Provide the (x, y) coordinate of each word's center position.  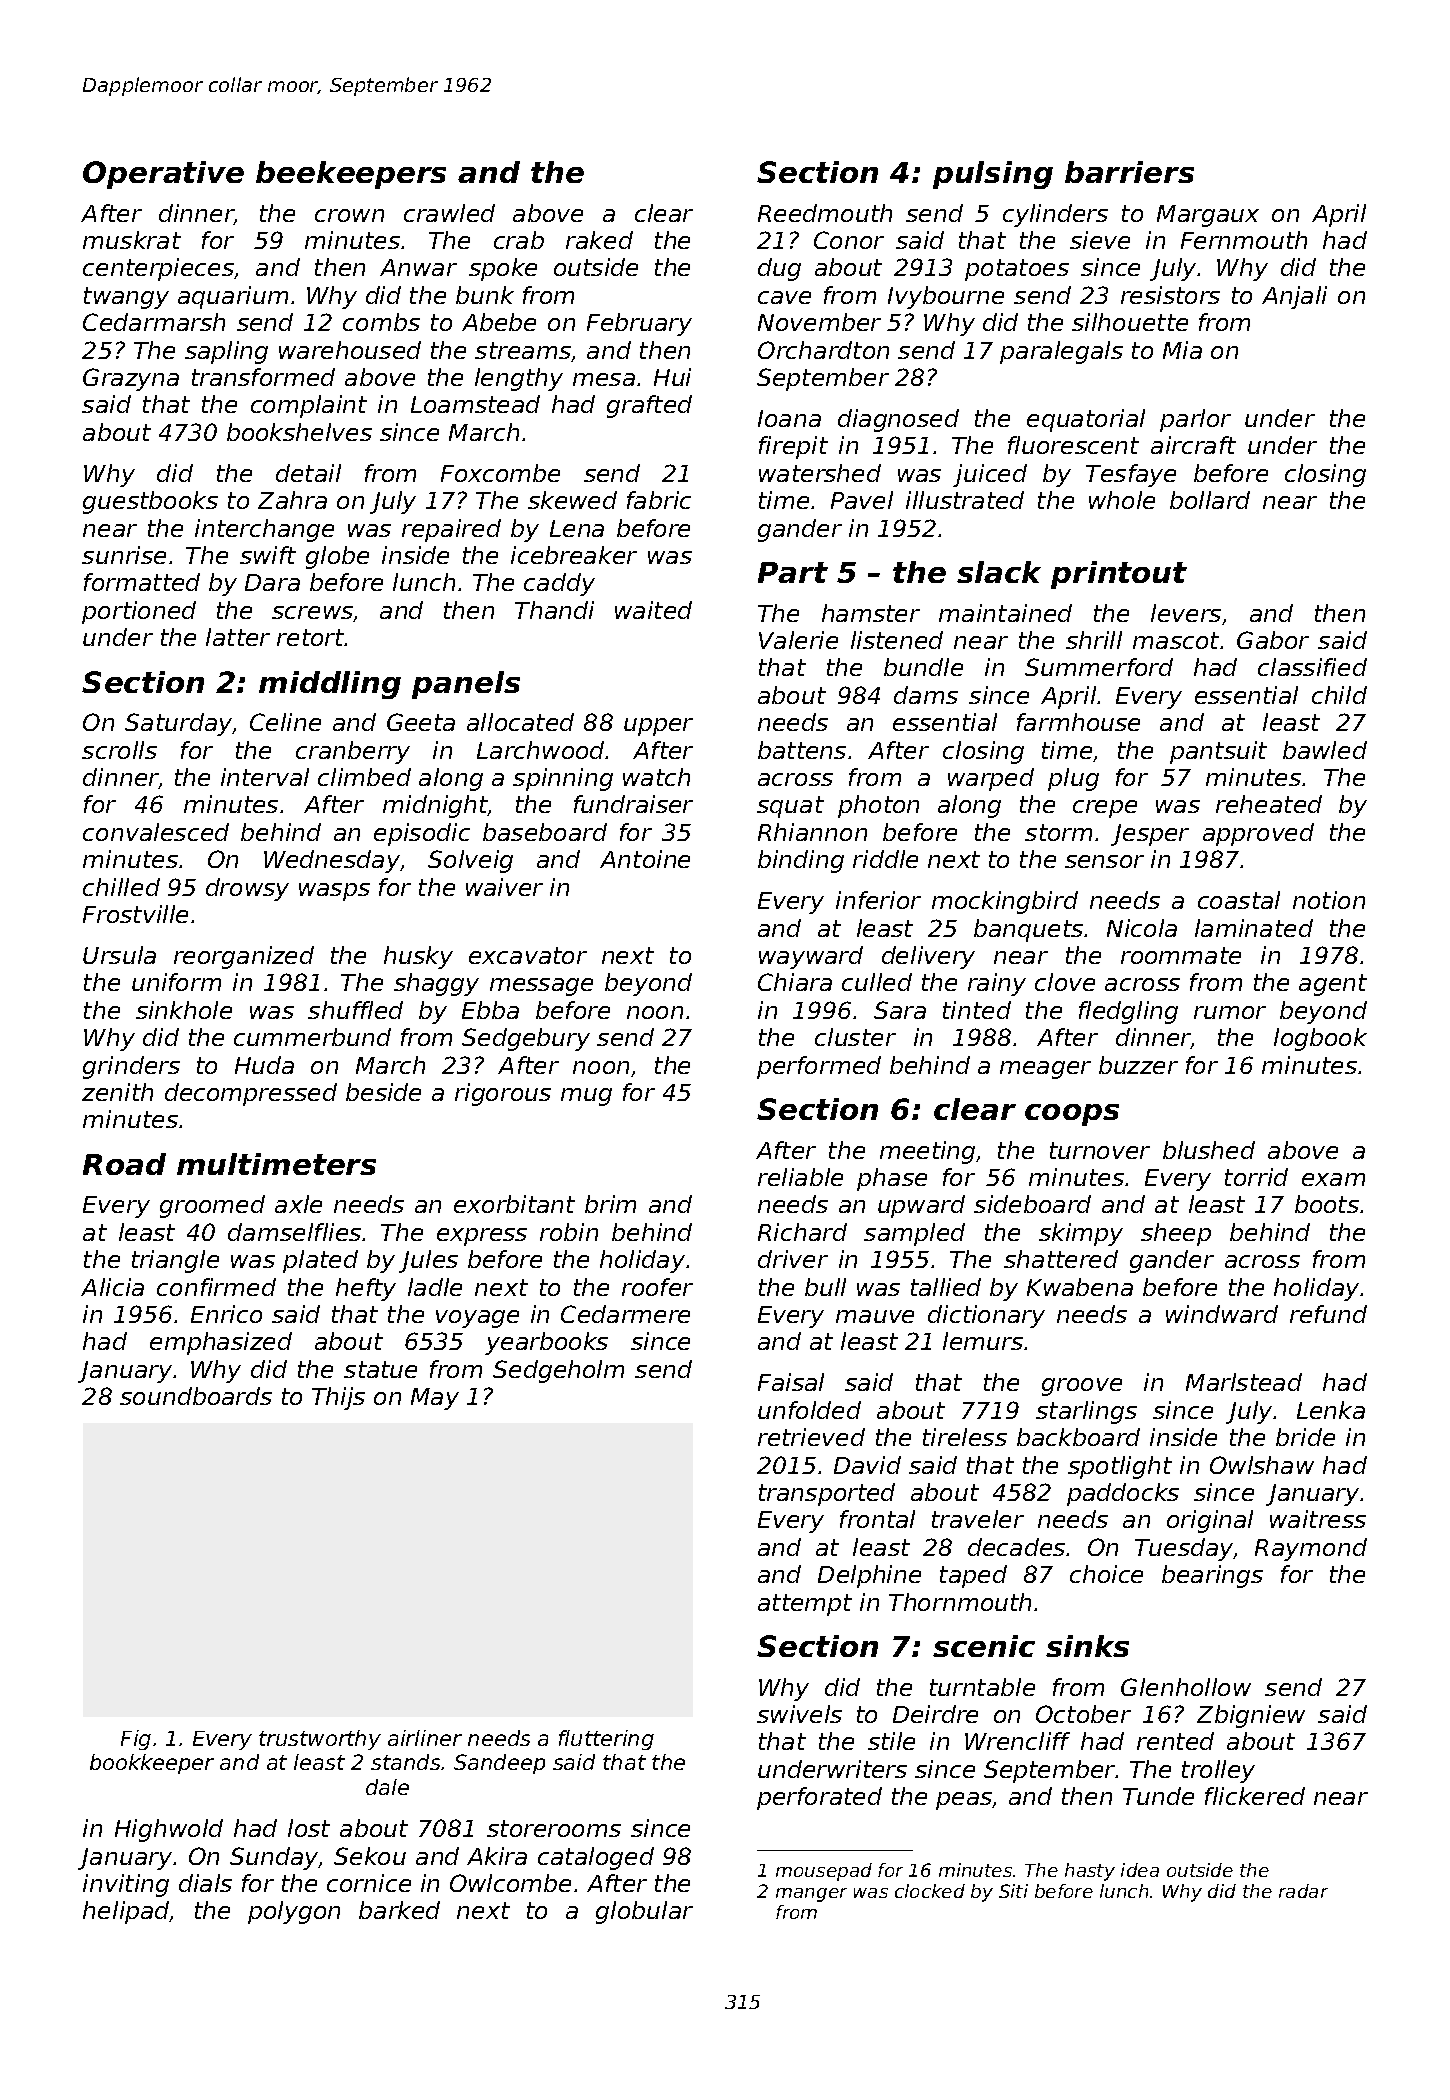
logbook (1320, 1039)
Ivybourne (946, 297)
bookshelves (299, 432)
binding (801, 861)
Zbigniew (1251, 1716)
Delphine (869, 1576)
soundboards (196, 1396)
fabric (659, 500)
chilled (121, 887)
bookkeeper (152, 1764)
